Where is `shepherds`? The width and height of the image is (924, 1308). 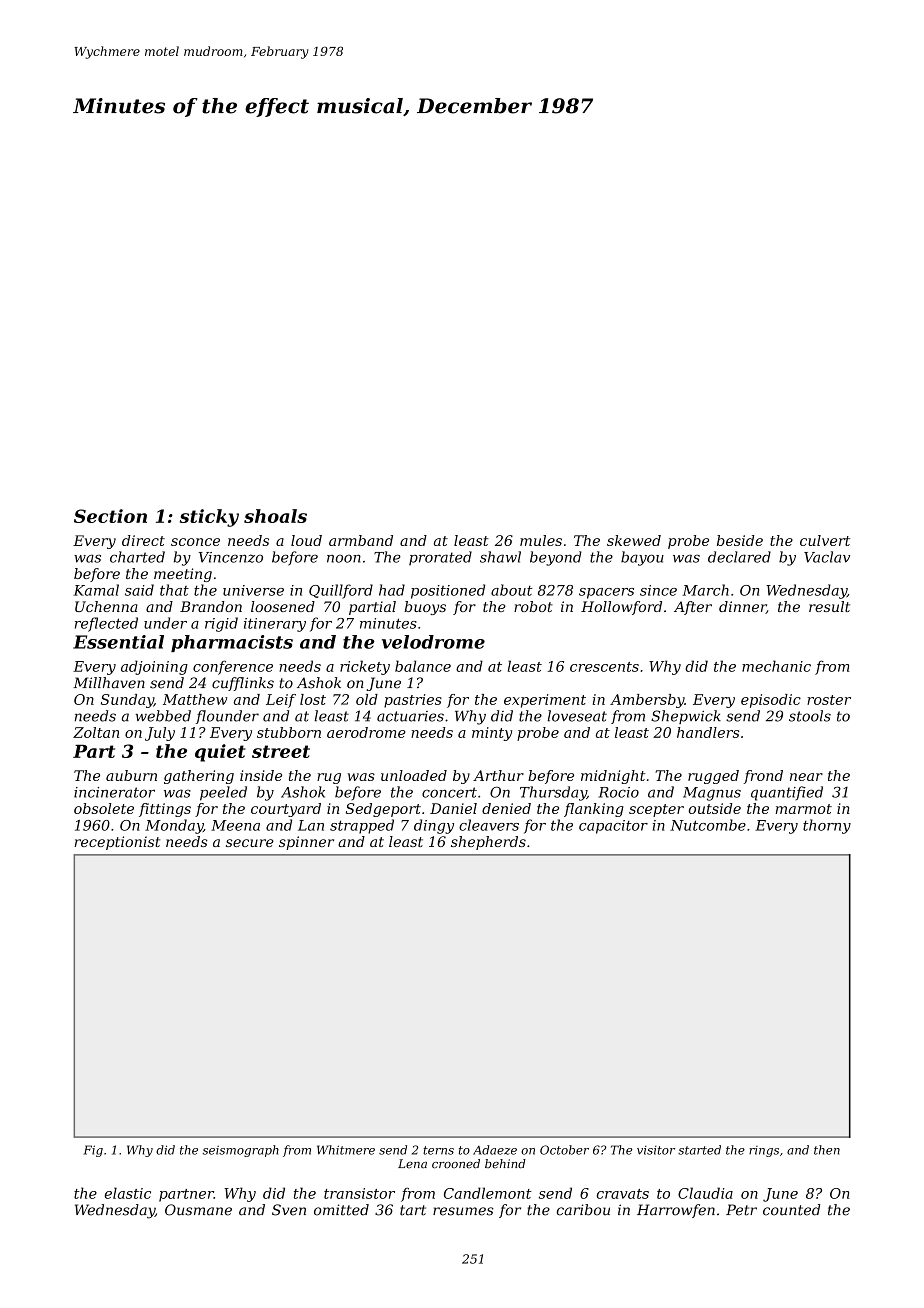
shepherds is located at coordinates (488, 843).
